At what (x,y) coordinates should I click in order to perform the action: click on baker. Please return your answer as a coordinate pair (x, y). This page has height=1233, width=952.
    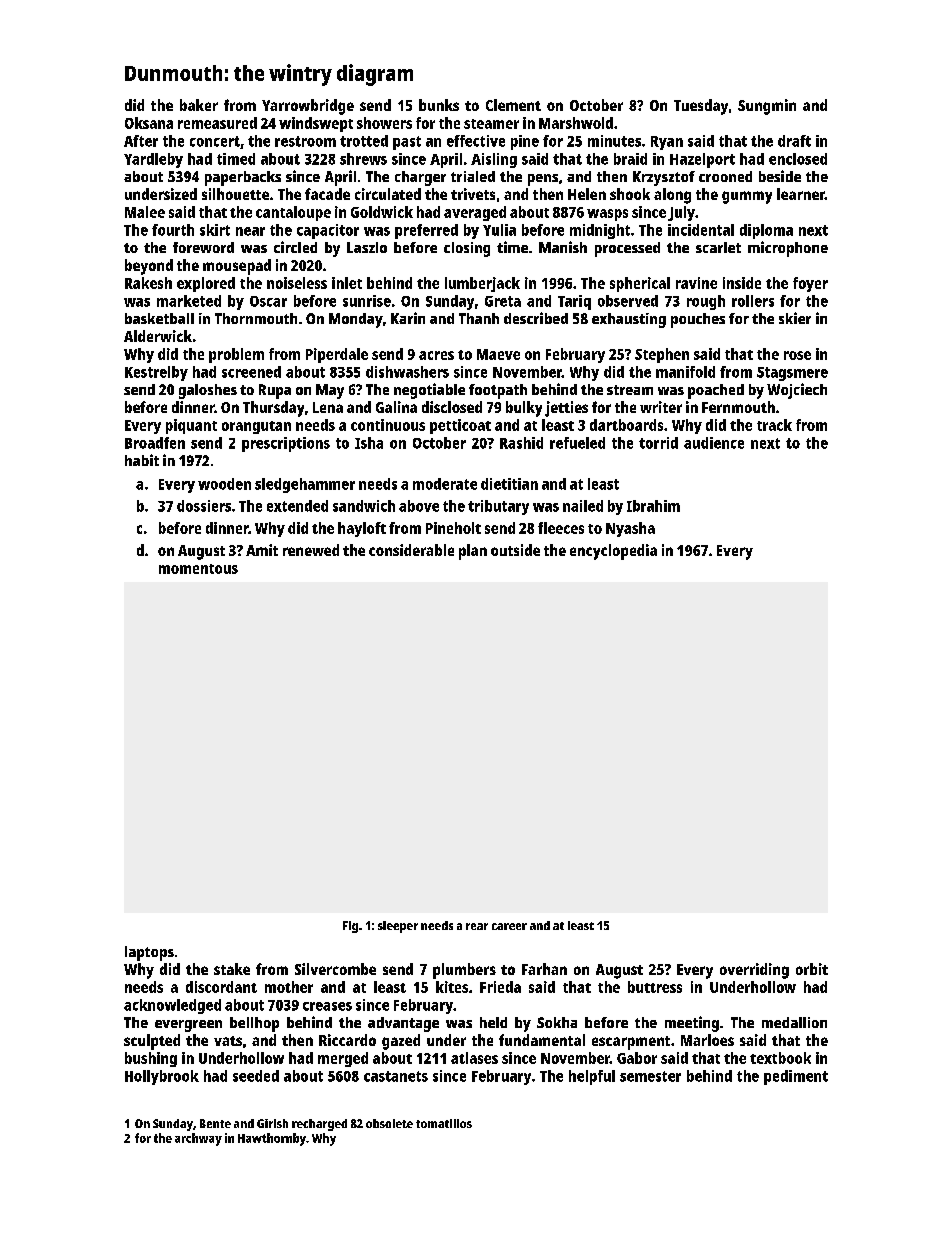
    Looking at the image, I should click on (199, 105).
